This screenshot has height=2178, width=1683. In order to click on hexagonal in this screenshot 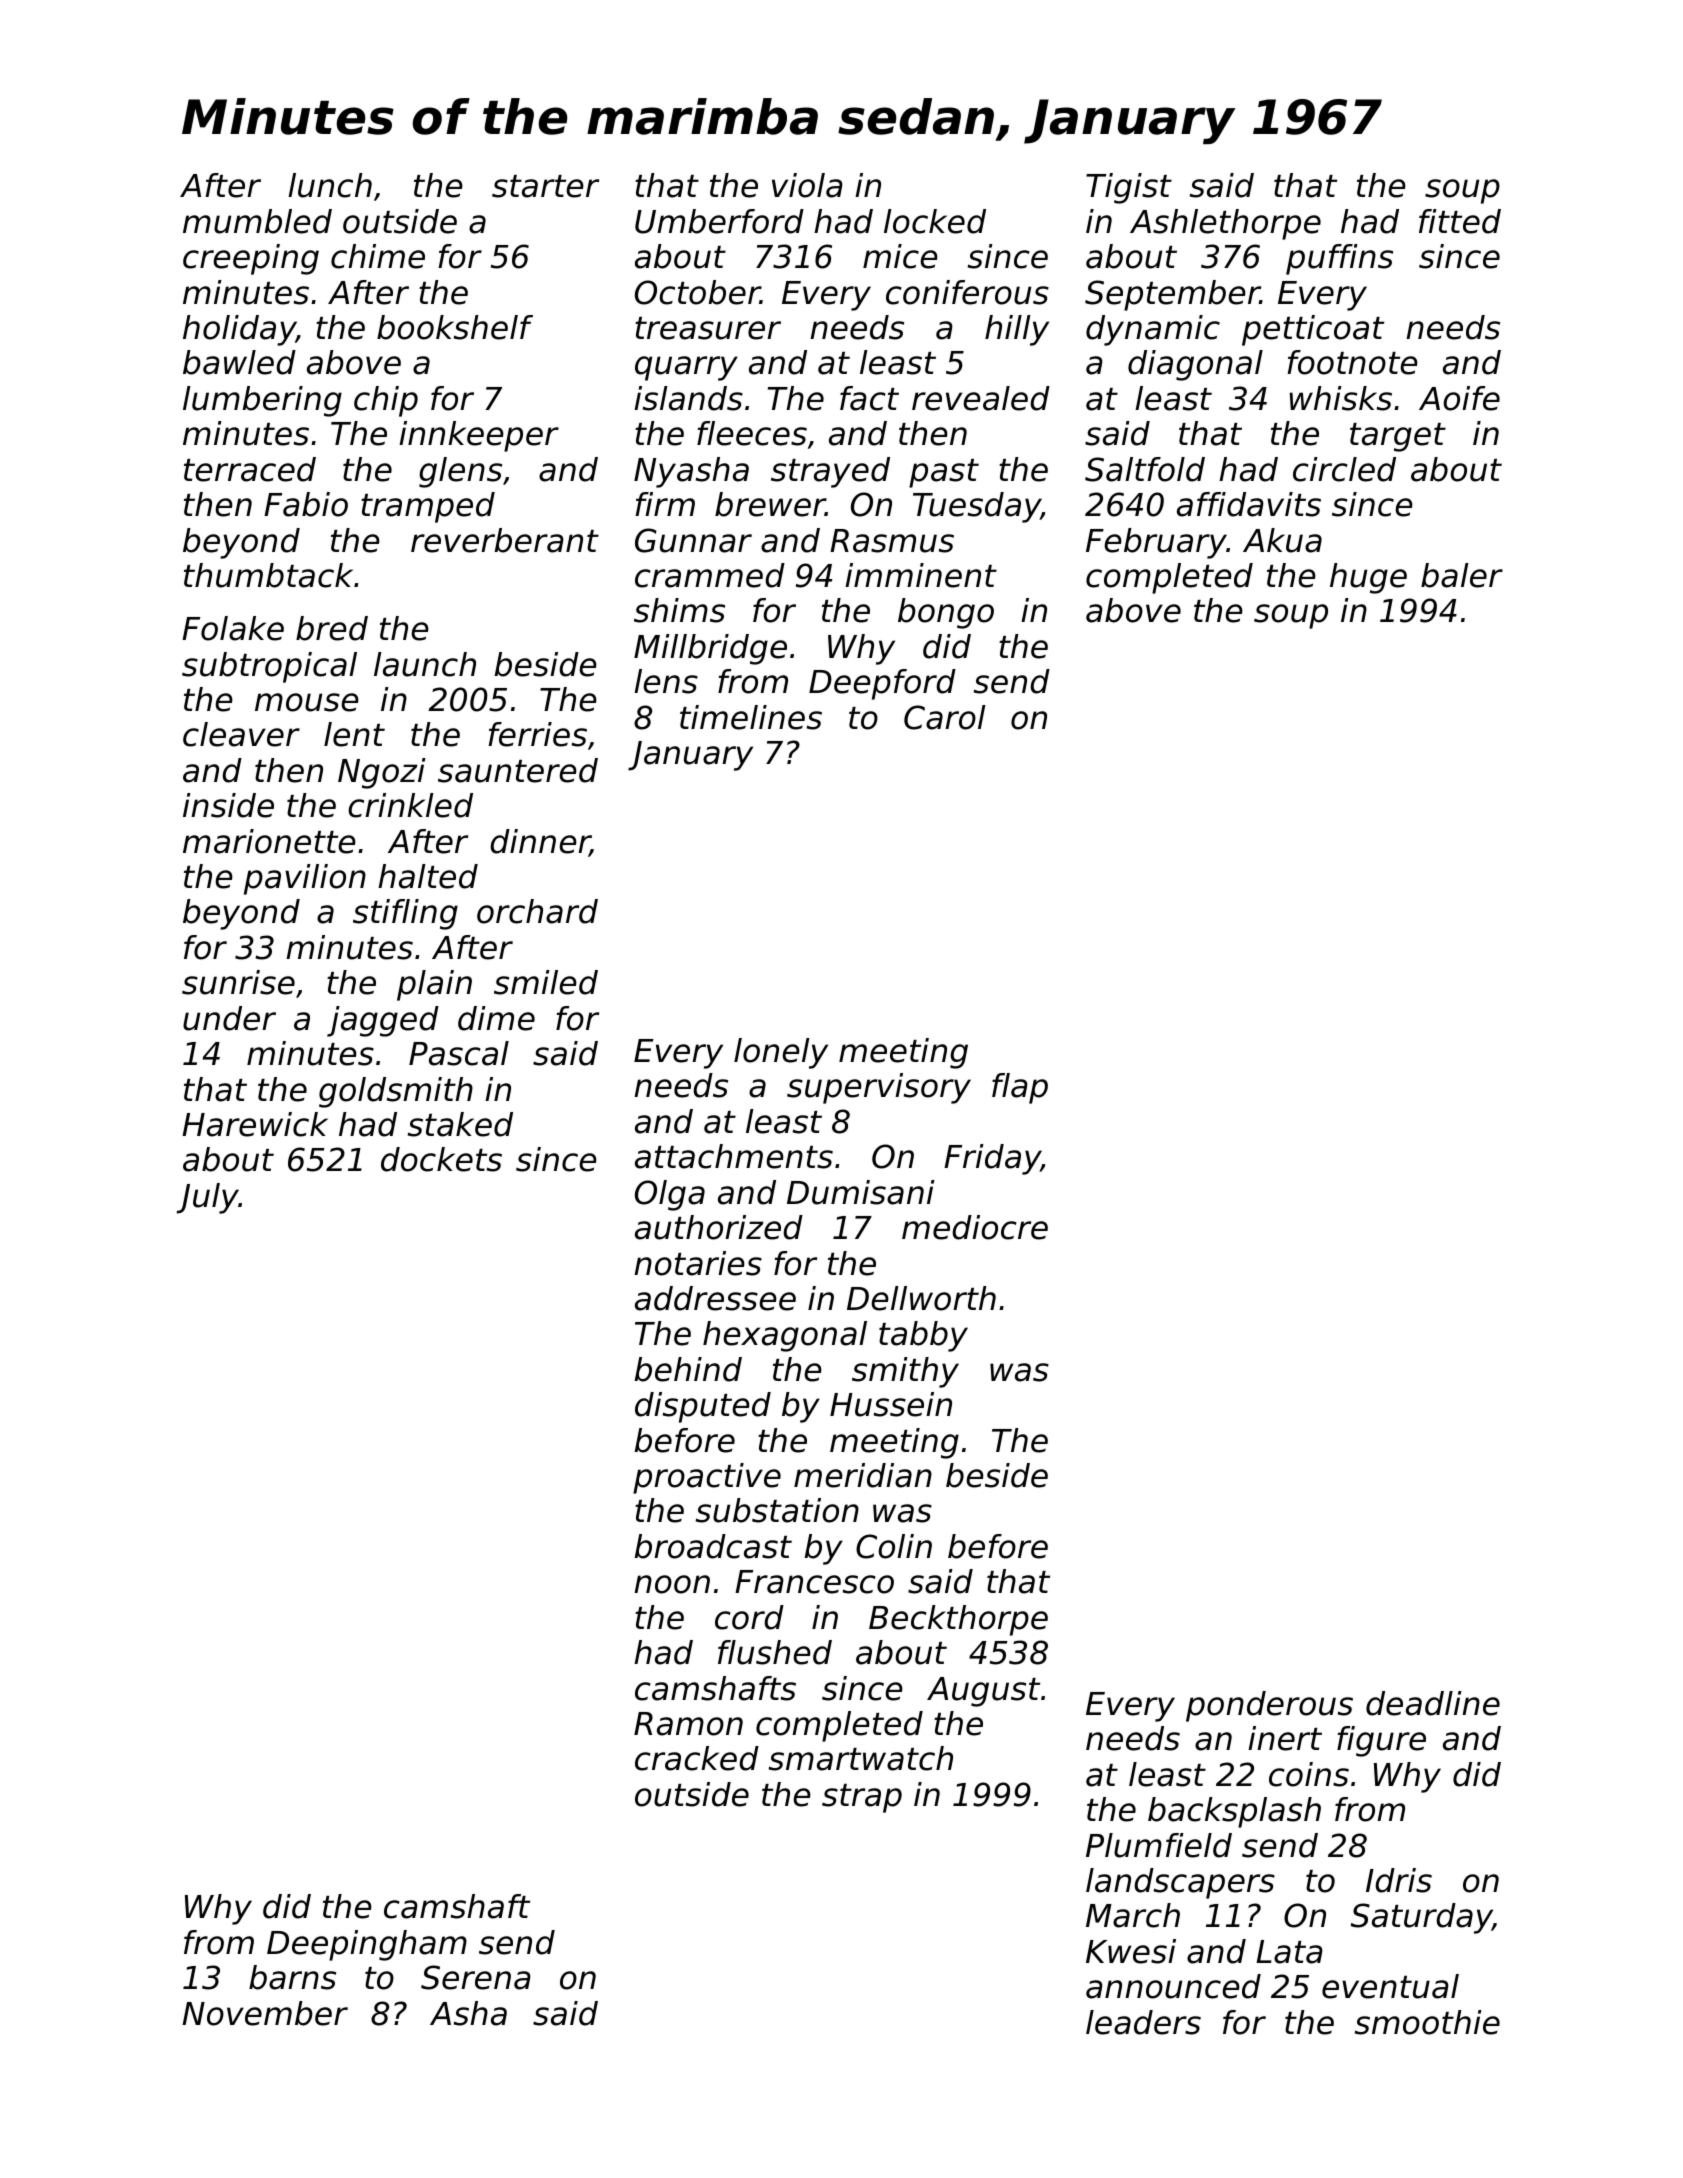, I will do `click(785, 1336)`.
